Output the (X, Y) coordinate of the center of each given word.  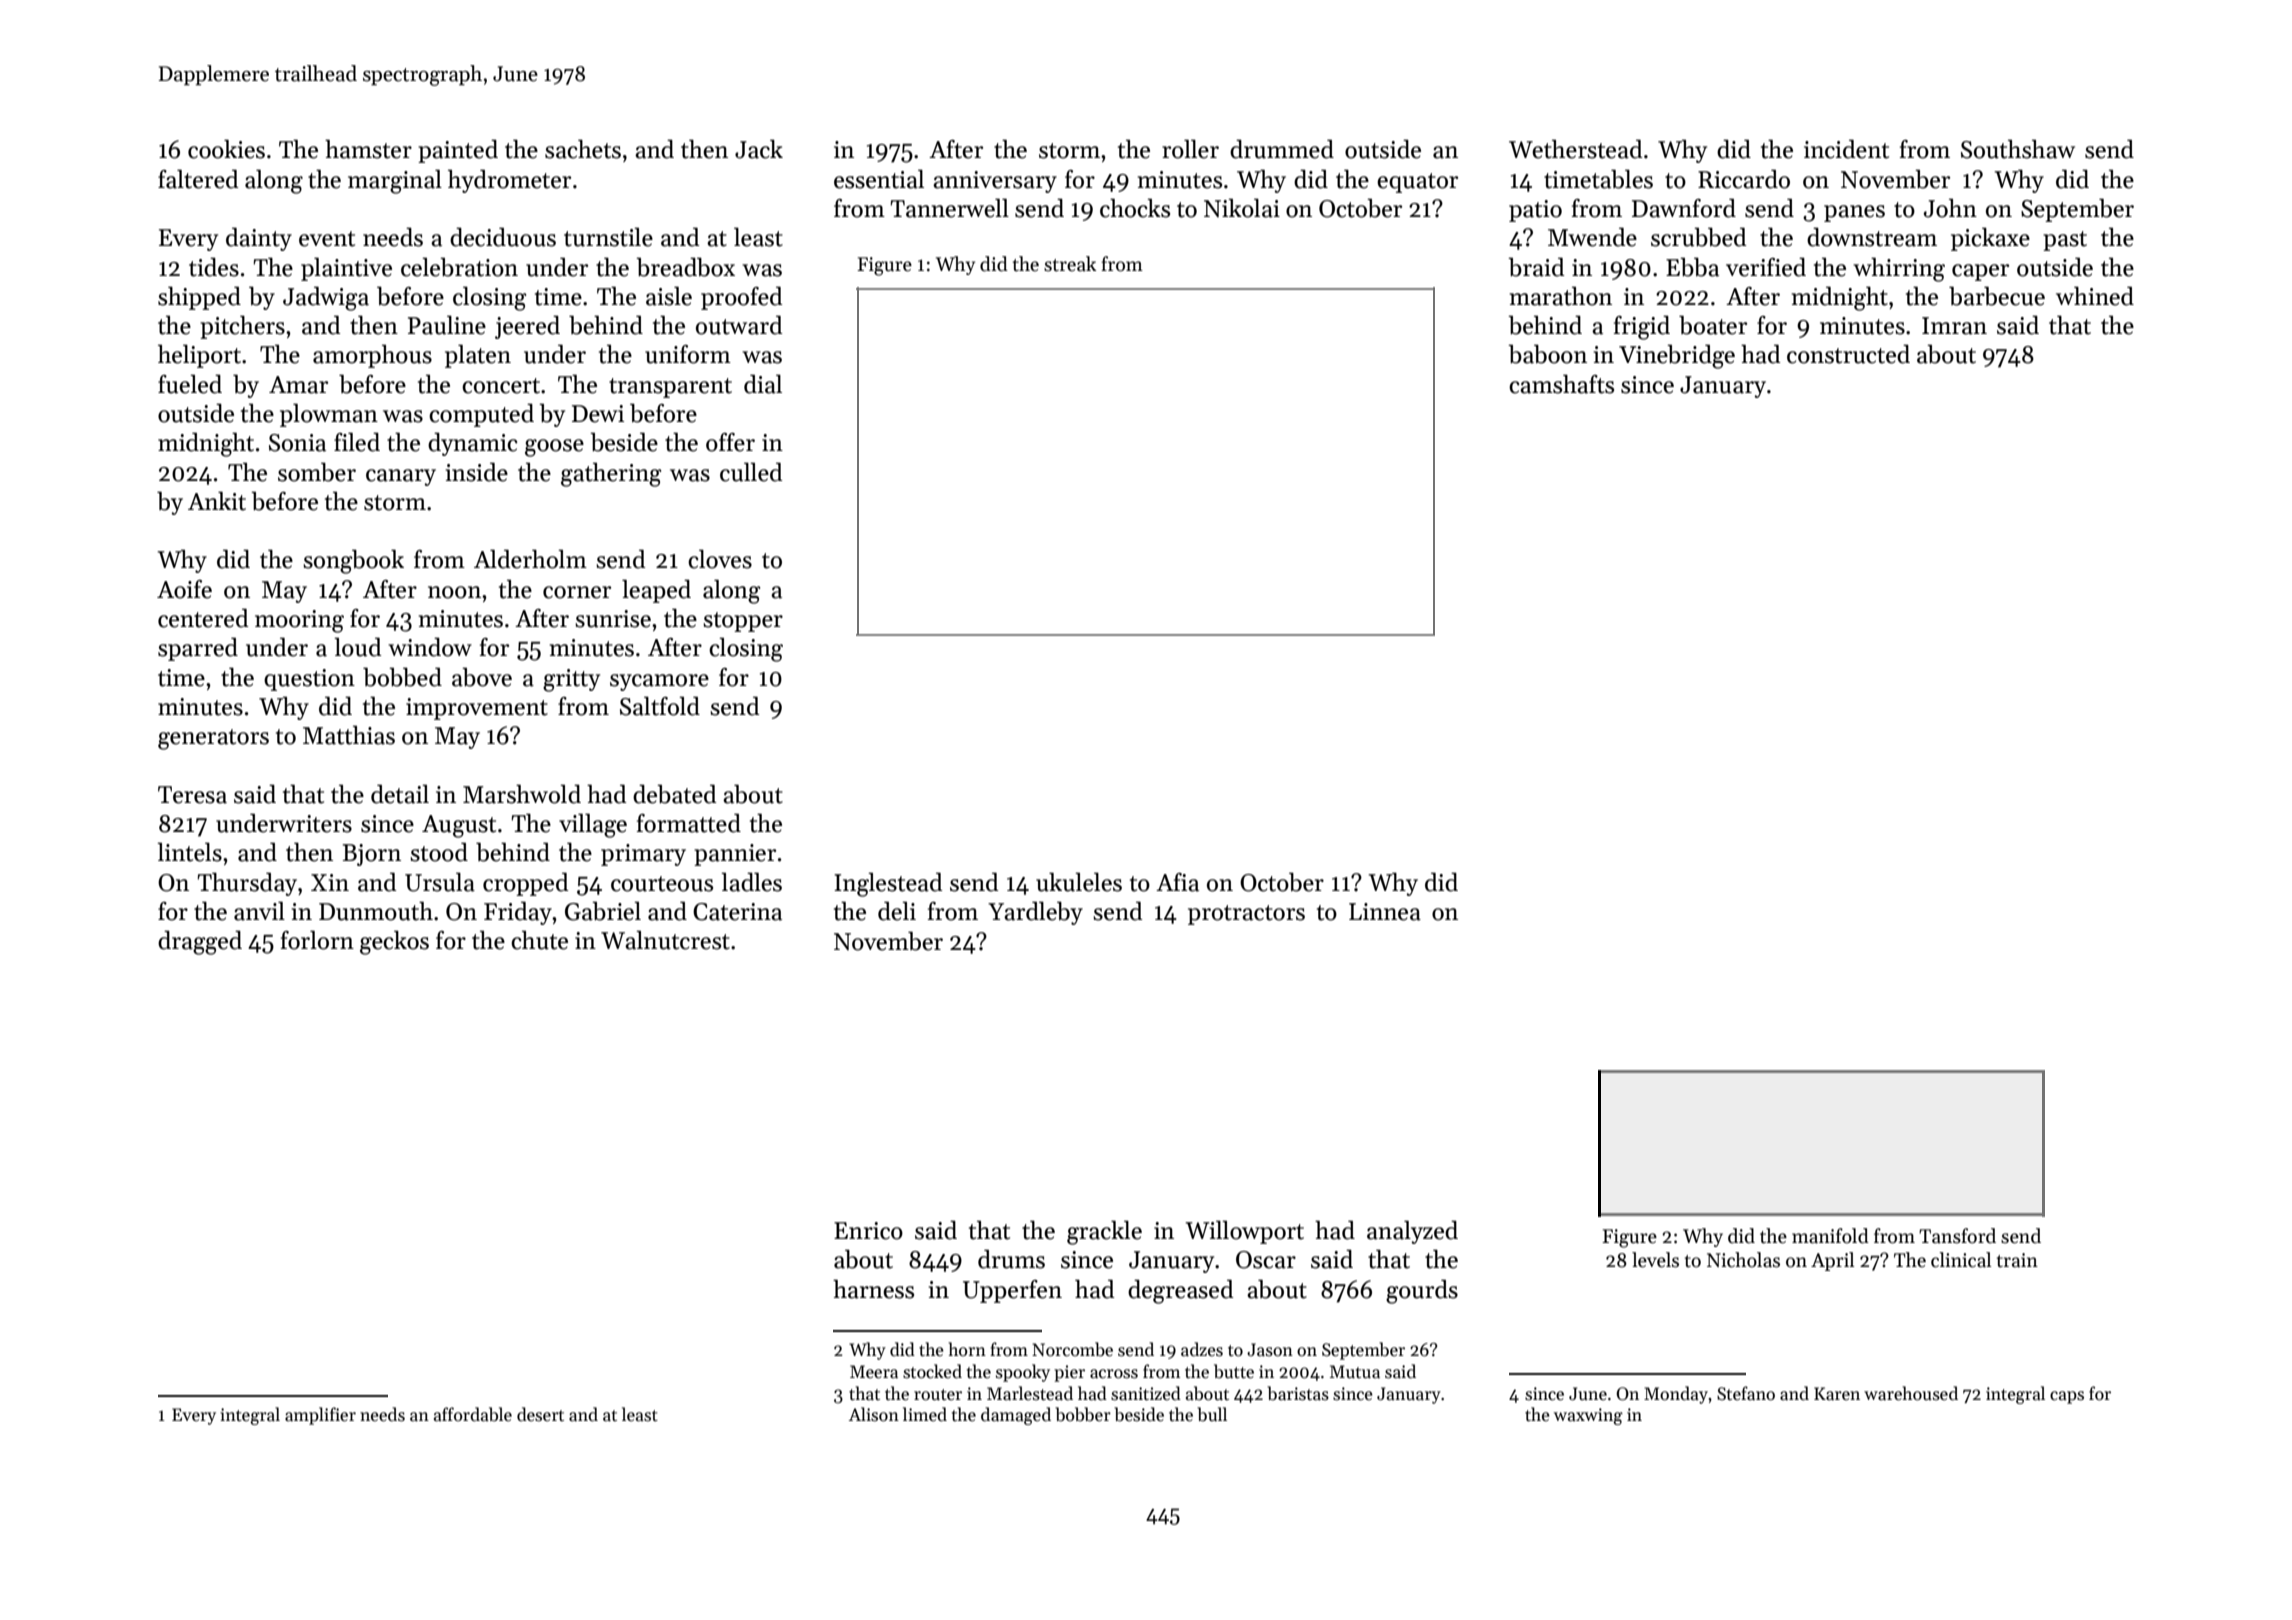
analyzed (1412, 1232)
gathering (611, 474)
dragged (200, 942)
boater (1713, 325)
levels (1655, 1260)
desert (540, 1414)
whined (2095, 296)
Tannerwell (949, 208)
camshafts (1561, 384)
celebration (459, 267)
